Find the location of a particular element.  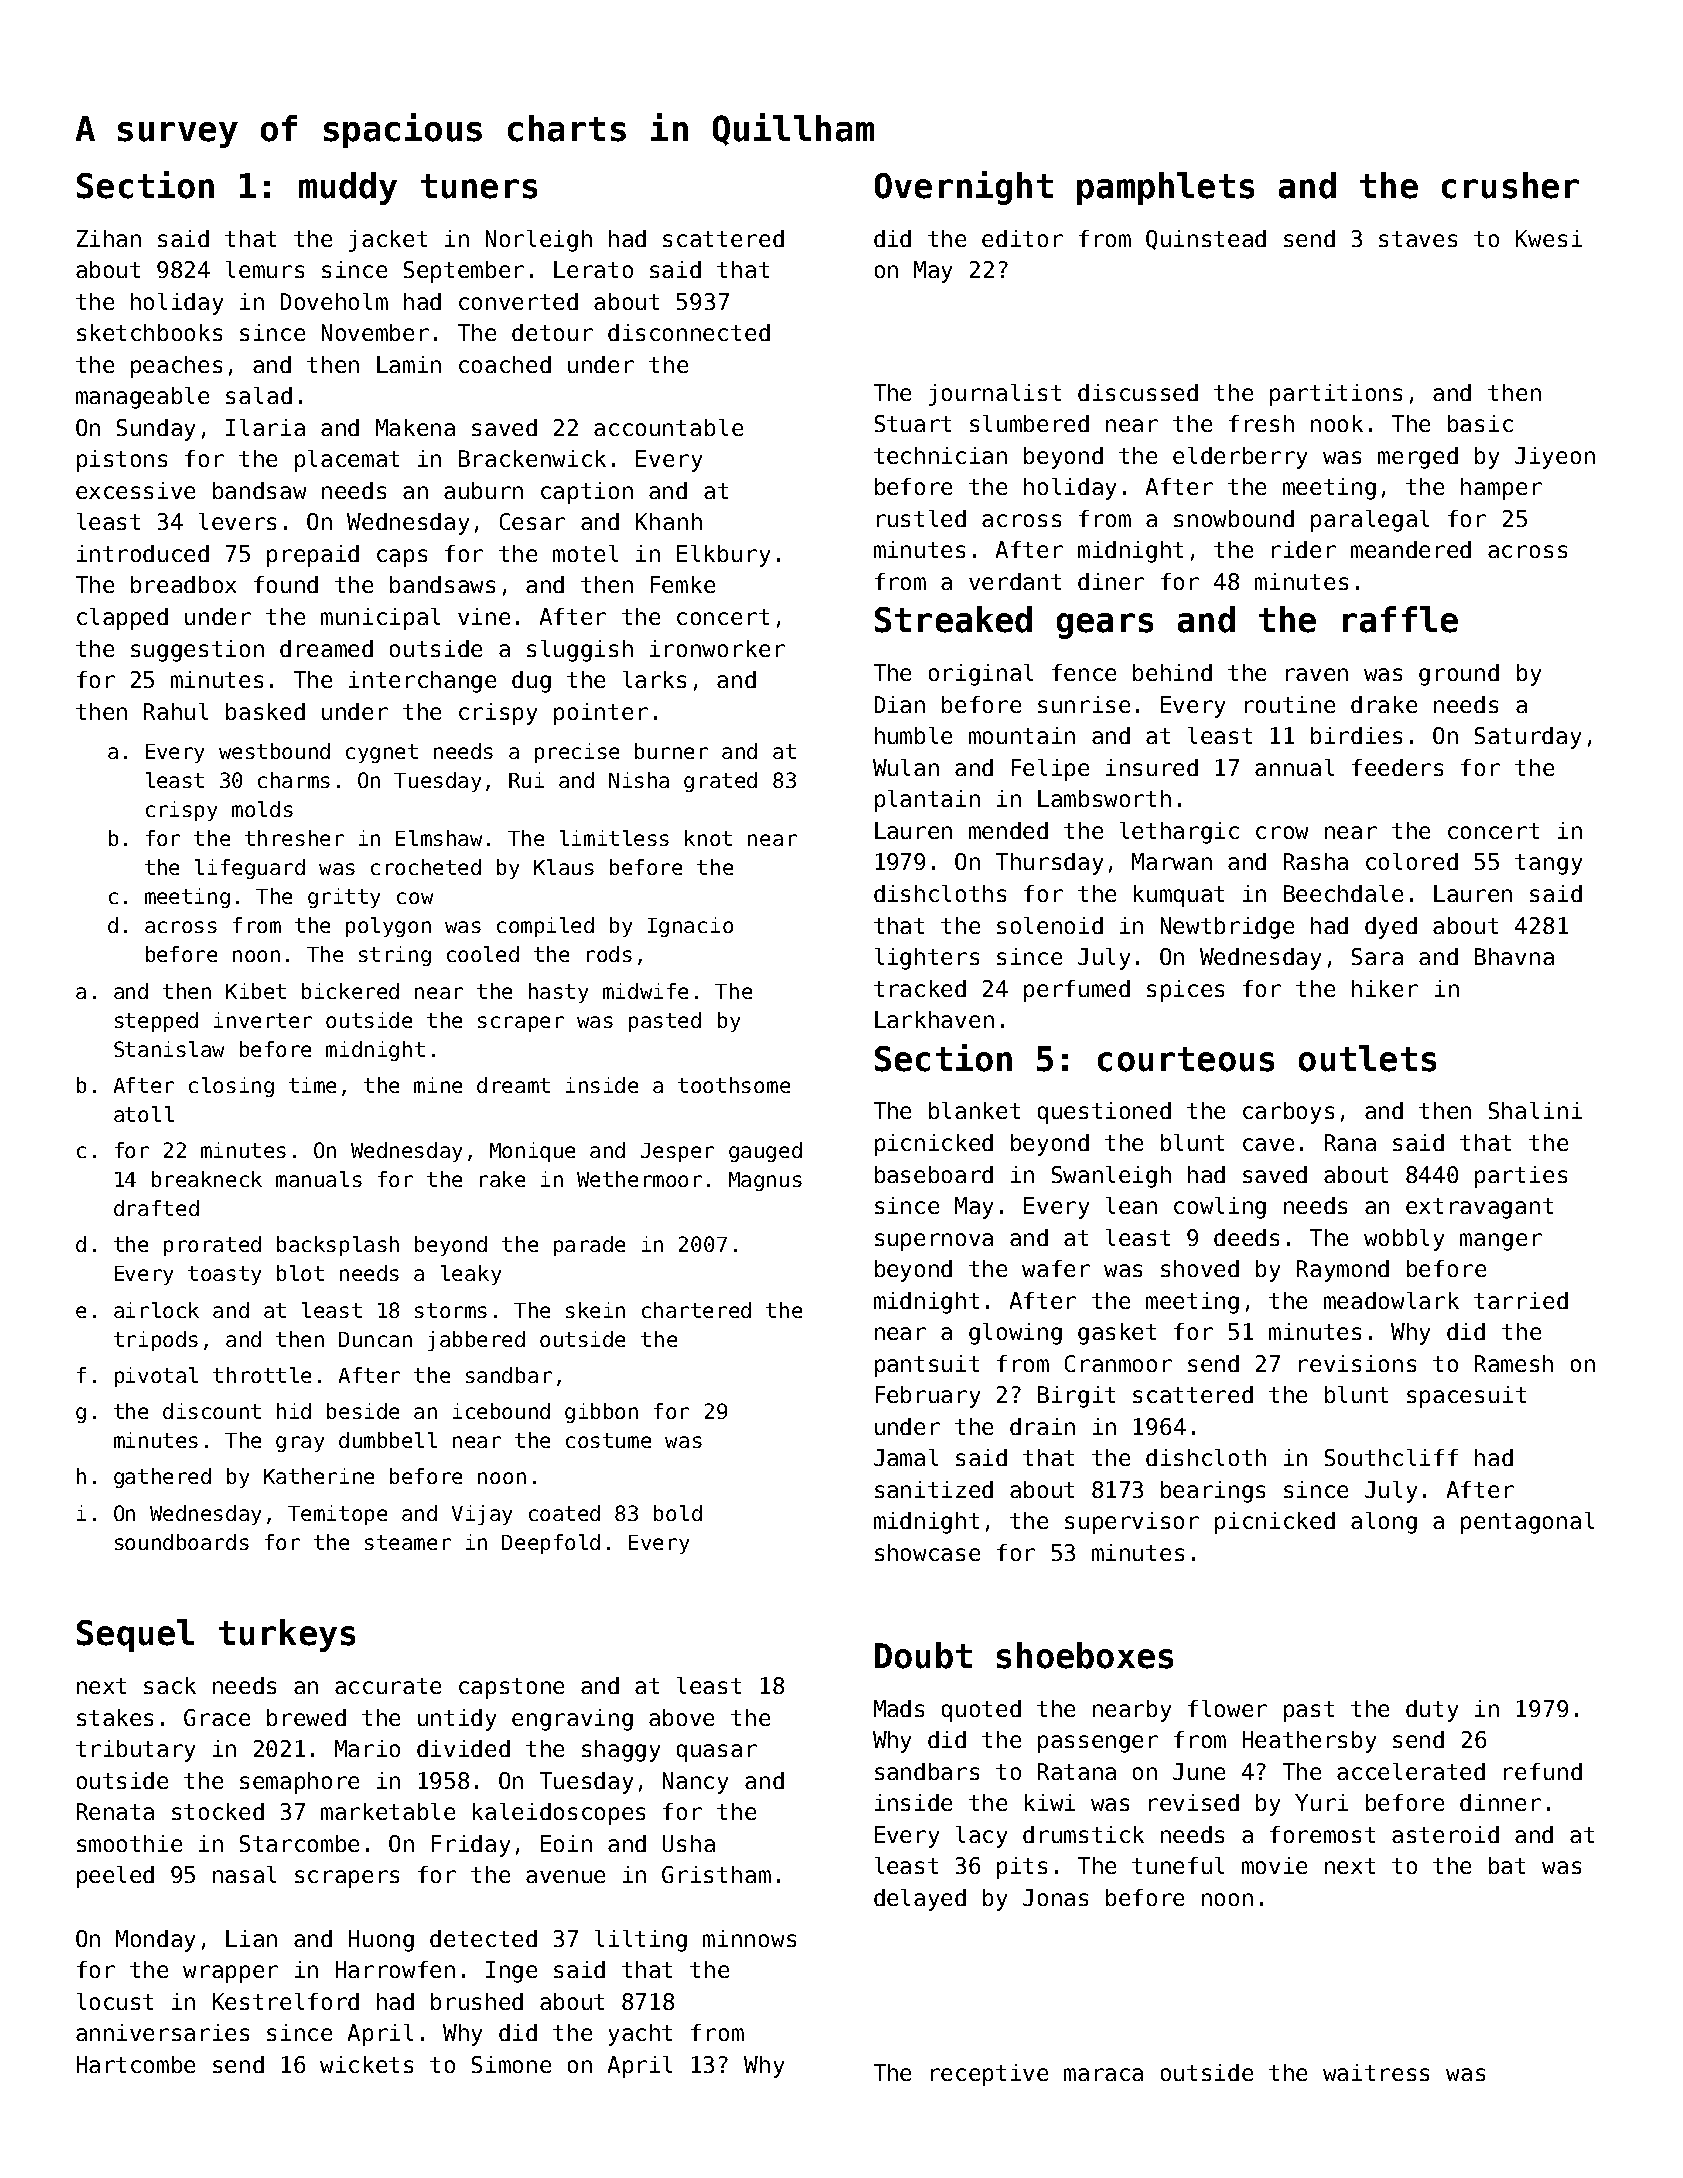

Kibet is located at coordinates (256, 991).
